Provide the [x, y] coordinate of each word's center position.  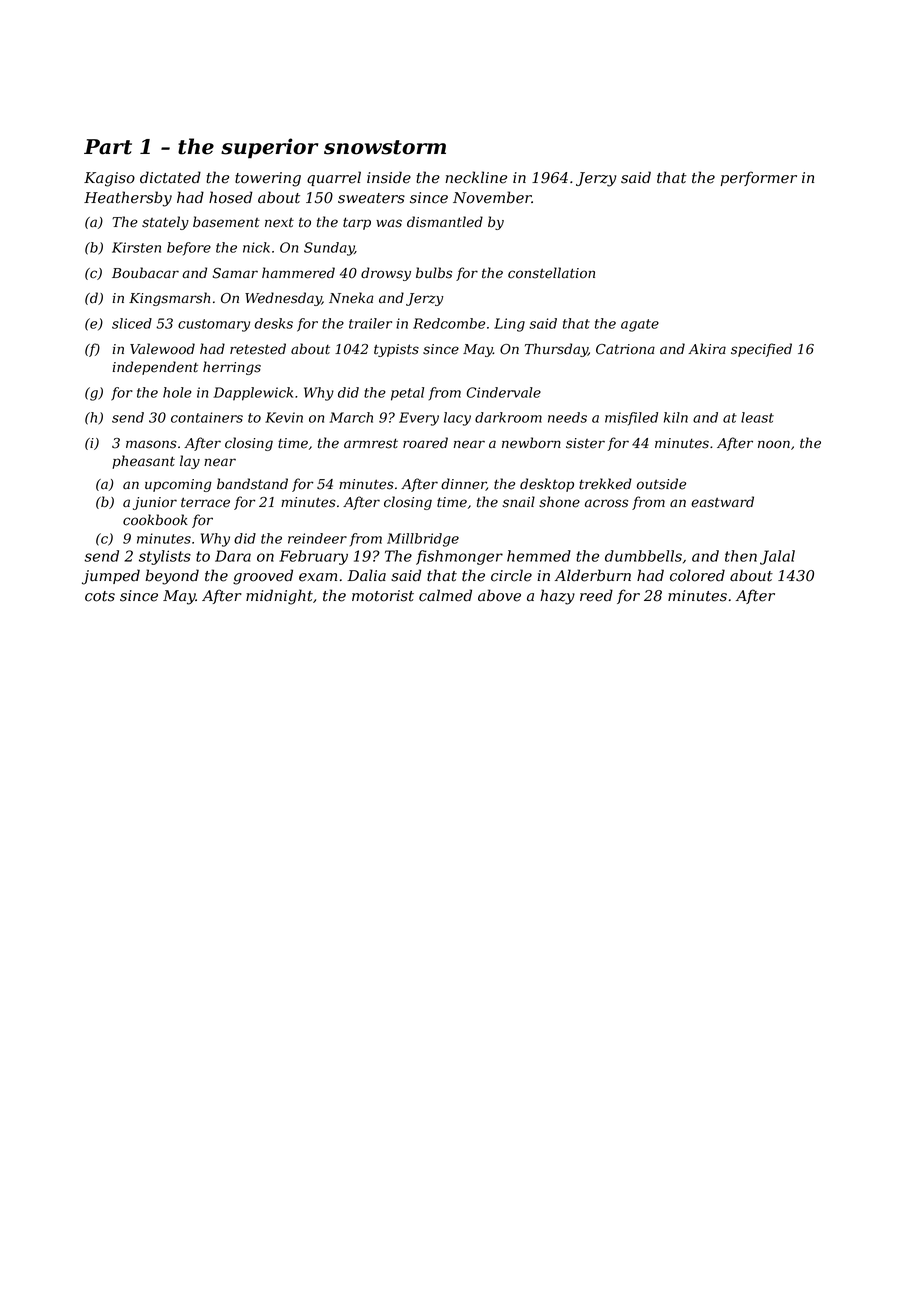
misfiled [631, 419]
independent [155, 368]
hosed [231, 197]
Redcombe [449, 323]
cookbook [155, 520]
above [499, 595]
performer [758, 178]
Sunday [329, 249]
